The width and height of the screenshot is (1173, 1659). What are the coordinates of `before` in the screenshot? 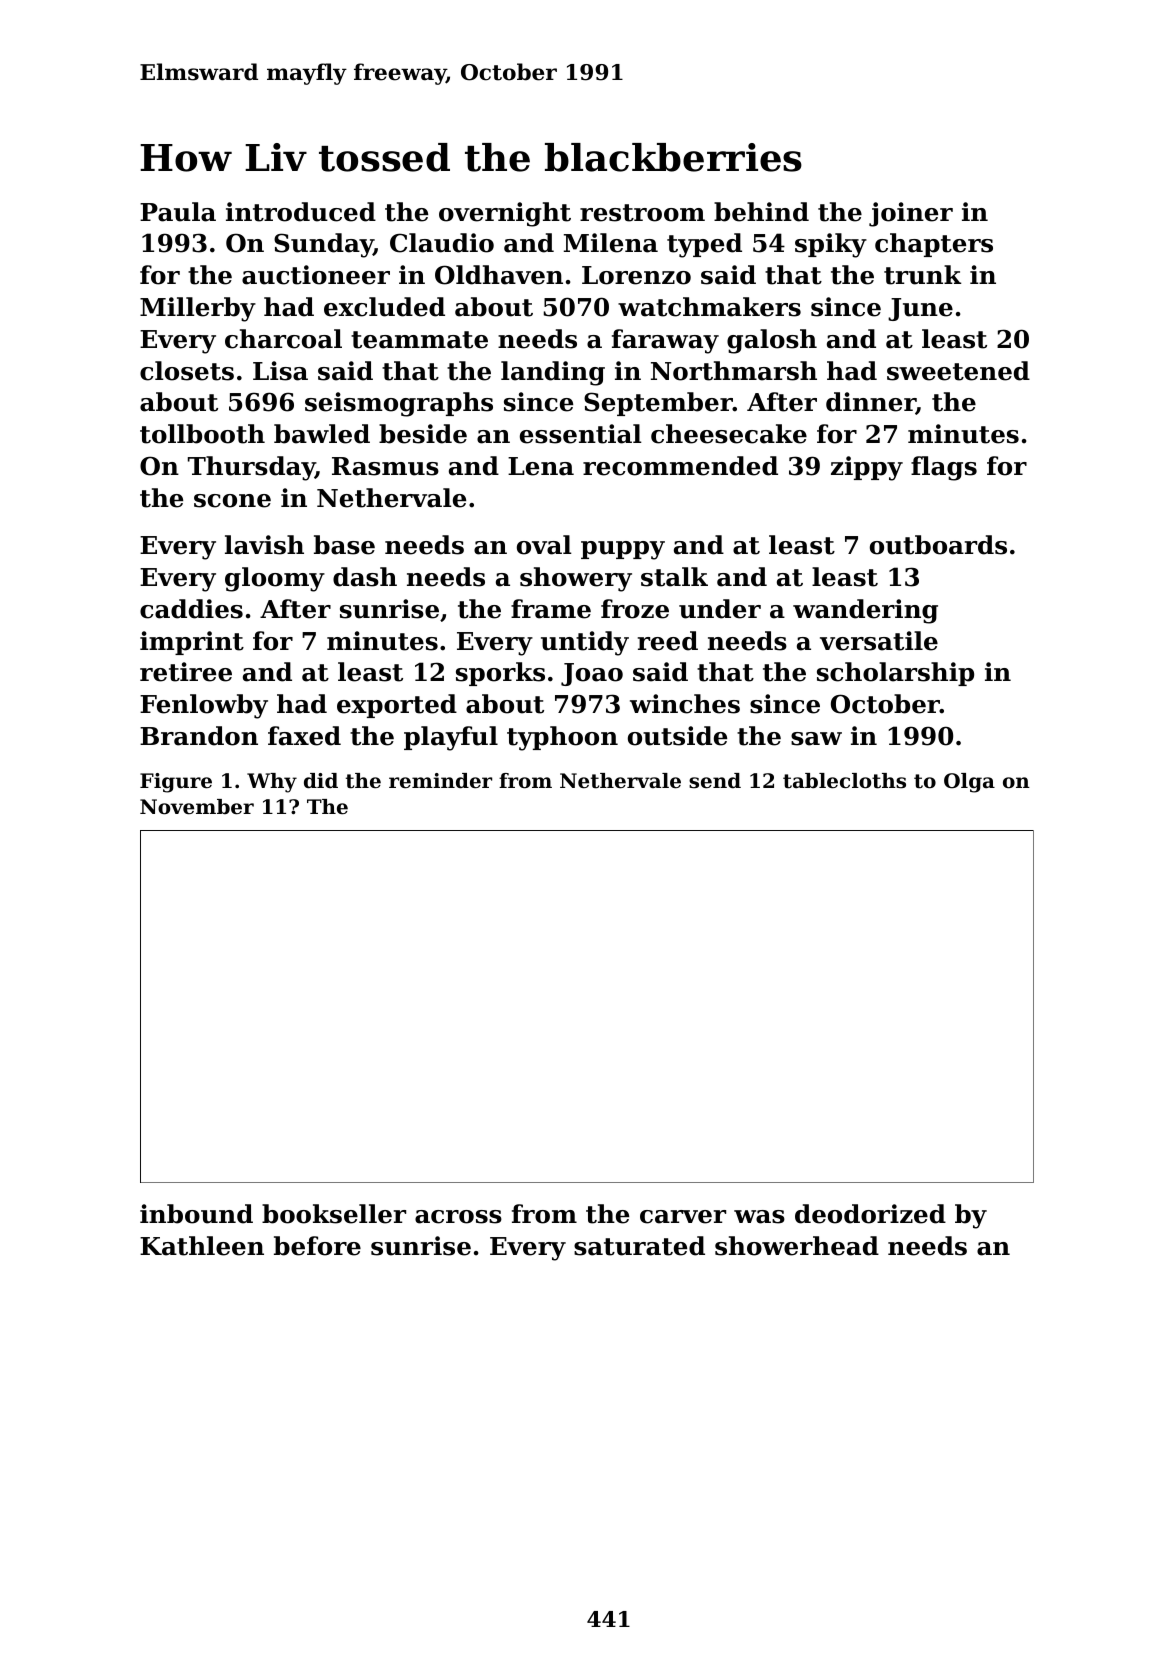 It's located at (317, 1246).
